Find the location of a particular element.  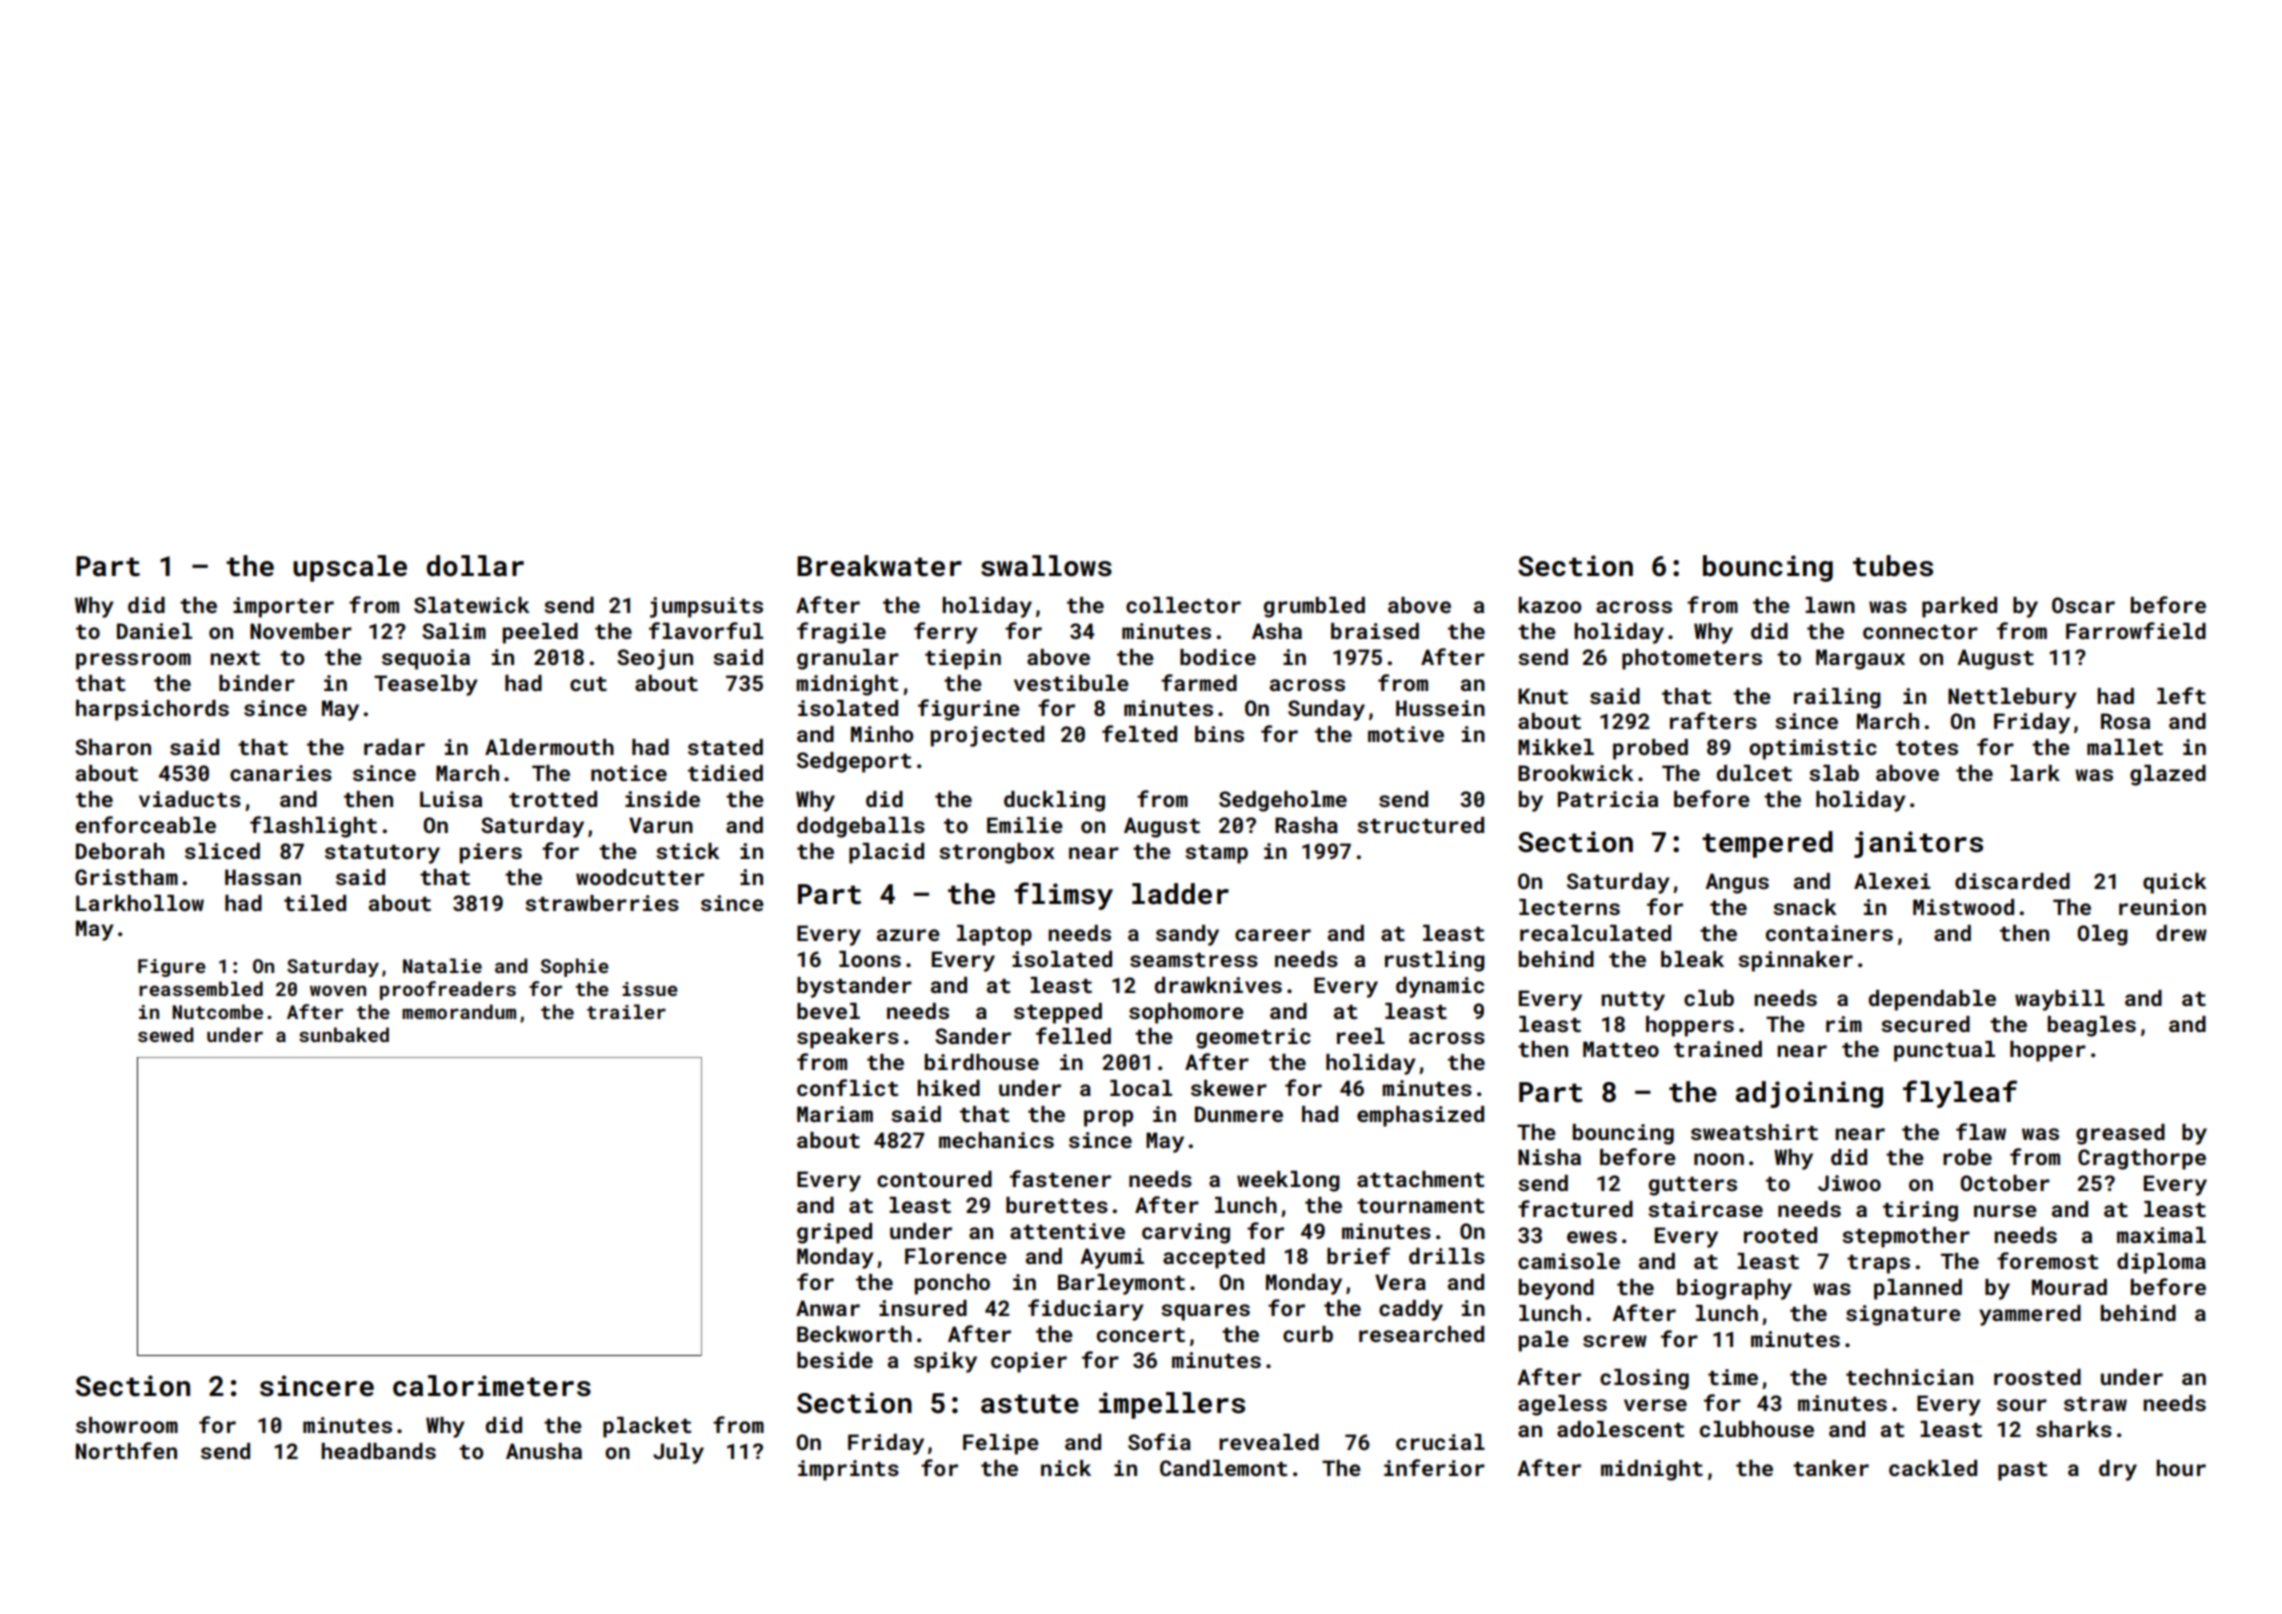

flyleaf is located at coordinates (1960, 1094).
